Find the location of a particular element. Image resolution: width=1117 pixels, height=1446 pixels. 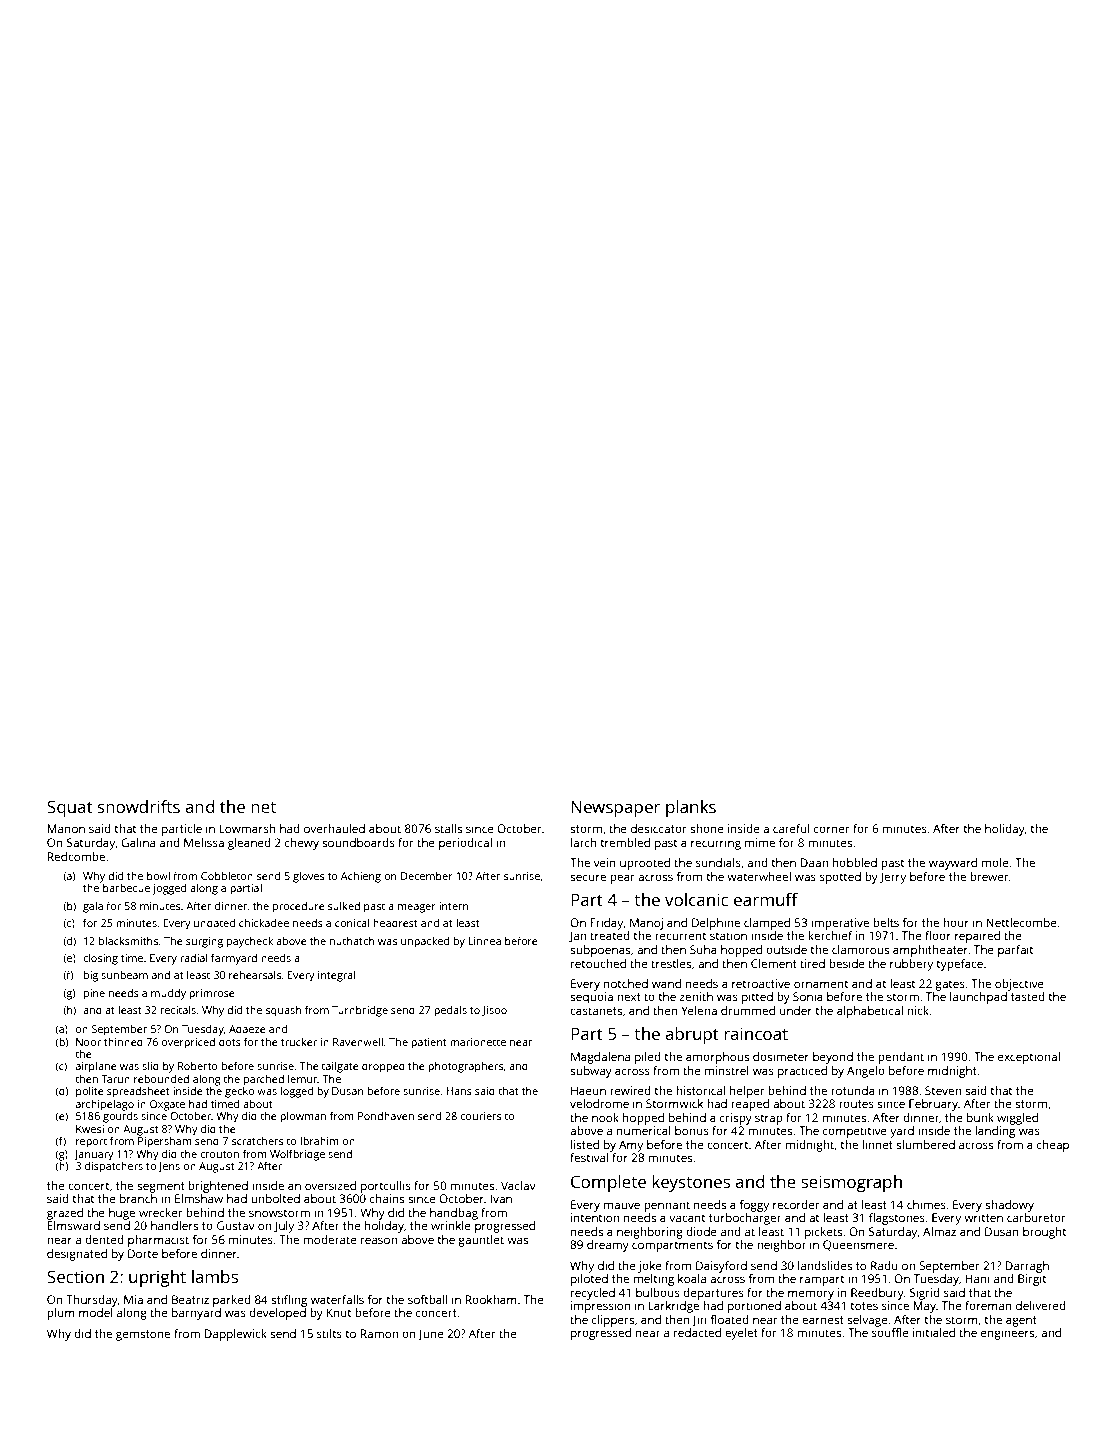

wiggled is located at coordinates (1017, 1119).
